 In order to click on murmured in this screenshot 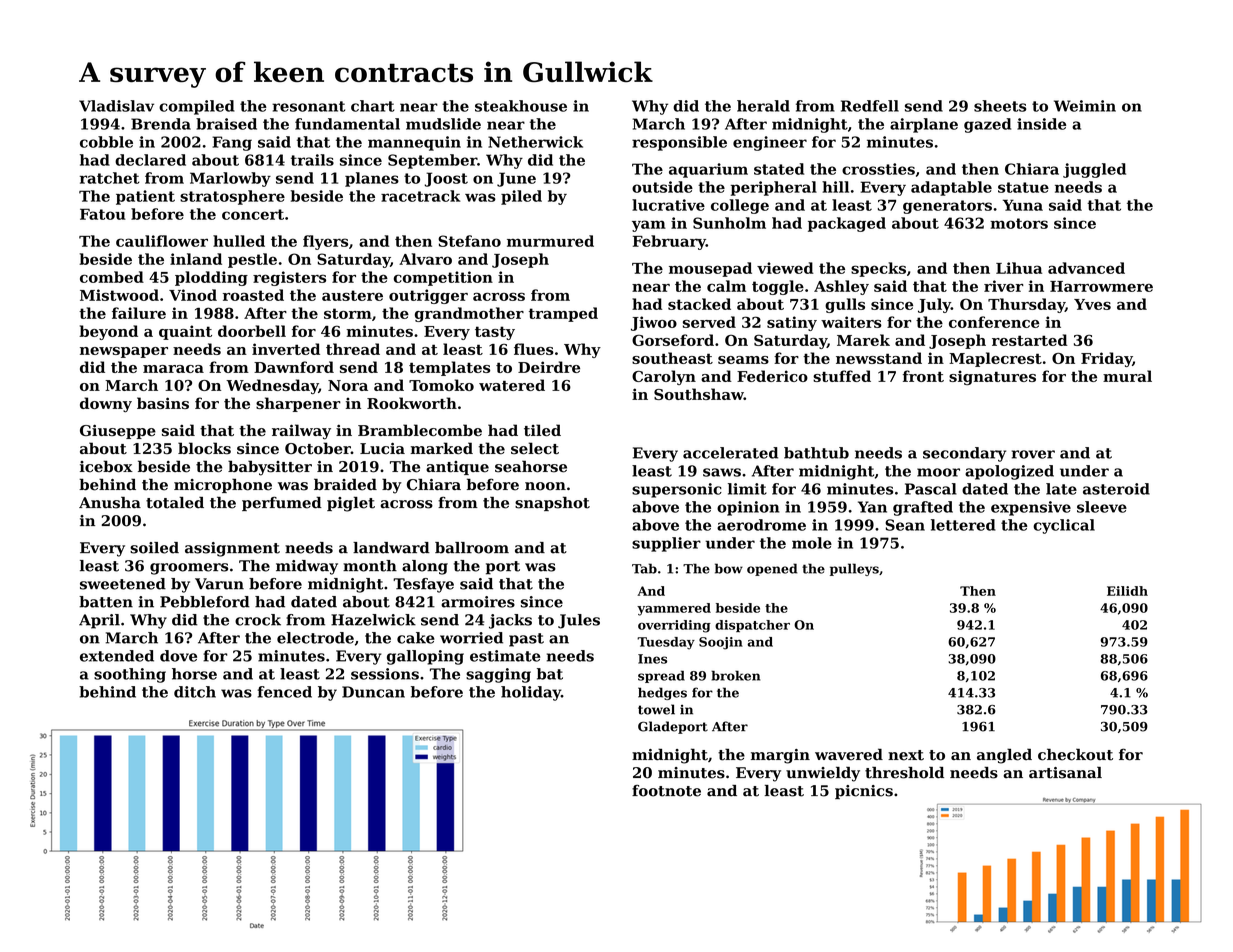, I will do `click(550, 241)`.
